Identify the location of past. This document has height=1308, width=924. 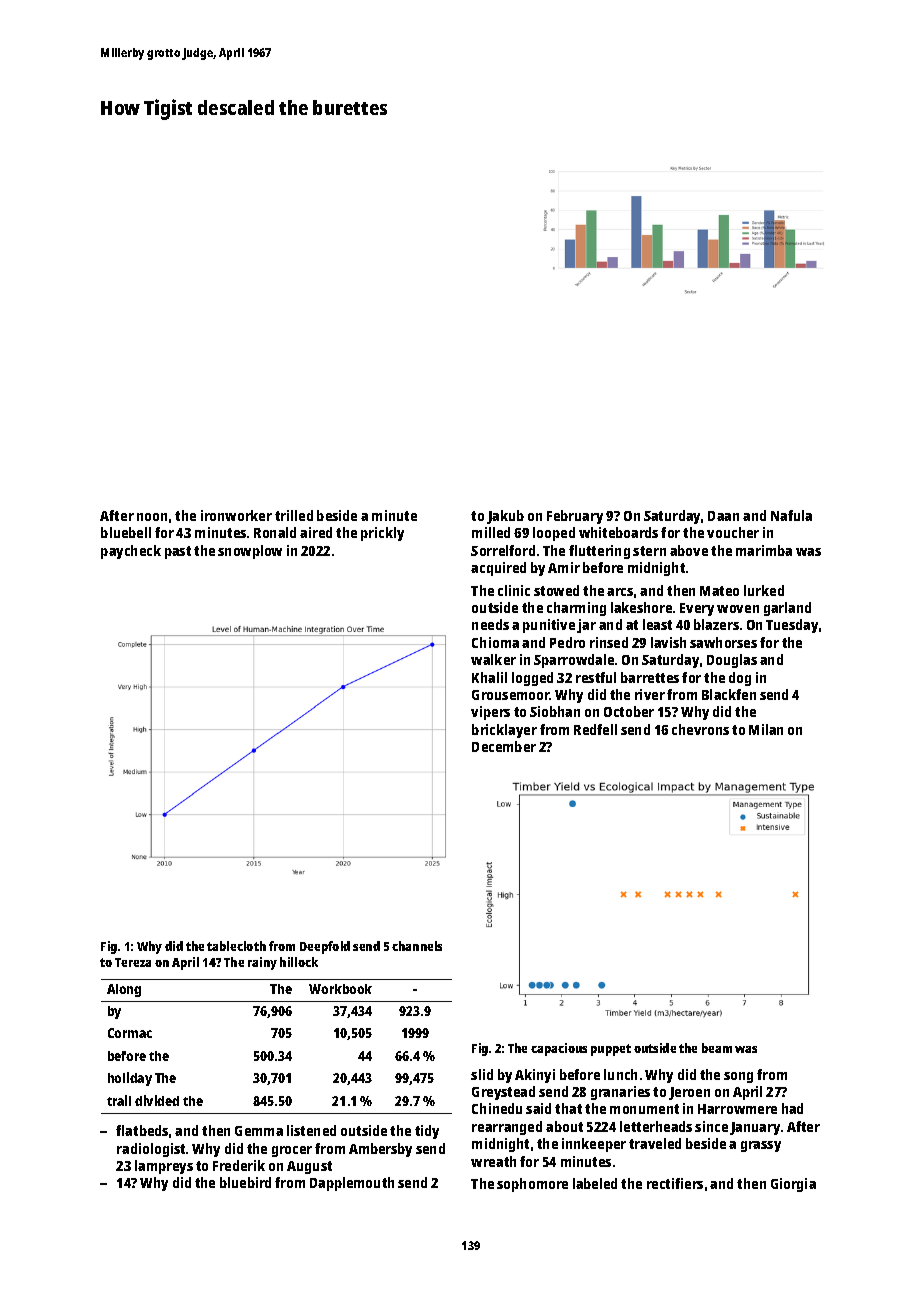
(178, 552).
